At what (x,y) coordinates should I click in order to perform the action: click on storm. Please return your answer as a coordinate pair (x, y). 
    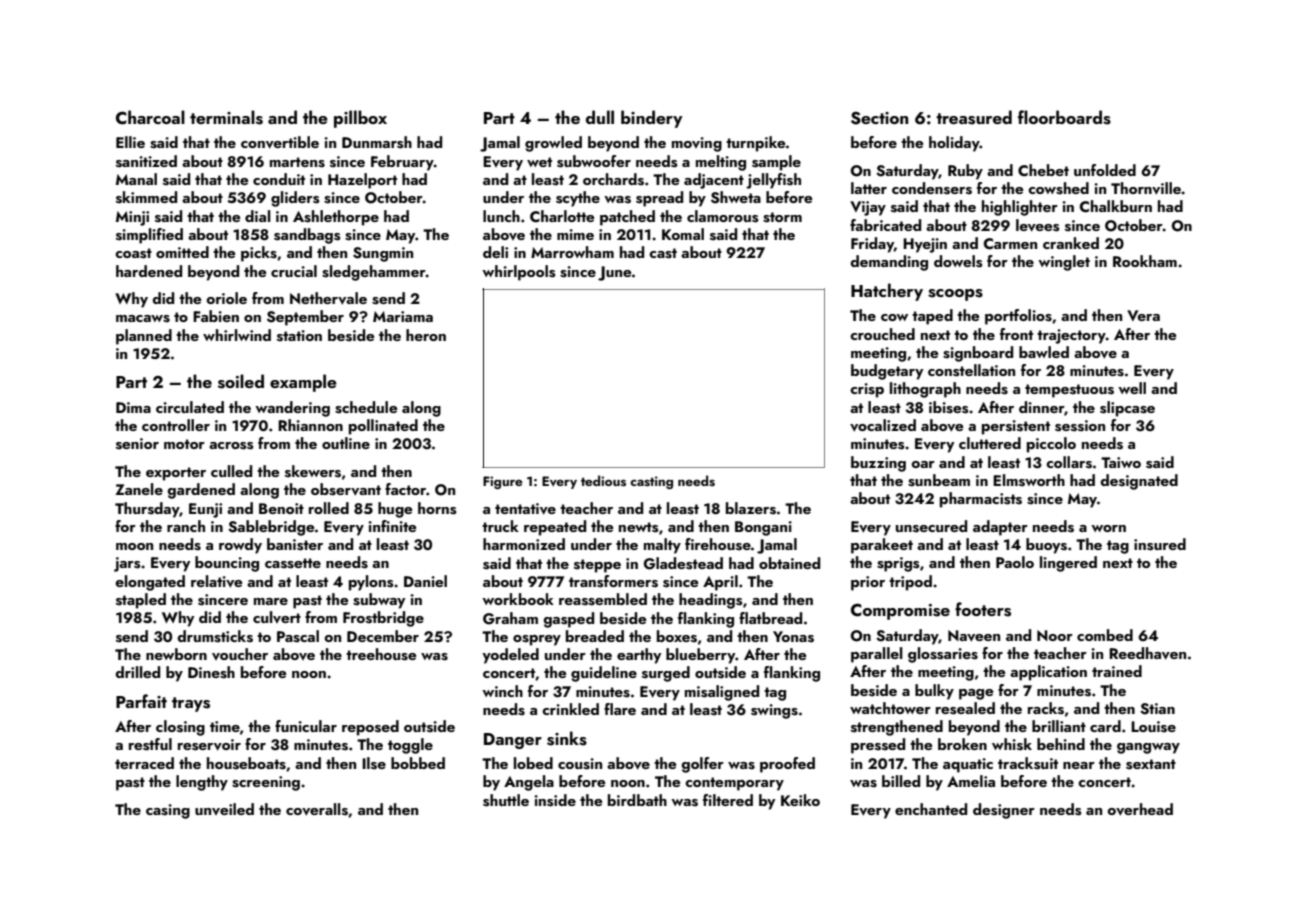
    Looking at the image, I should click on (782, 217).
